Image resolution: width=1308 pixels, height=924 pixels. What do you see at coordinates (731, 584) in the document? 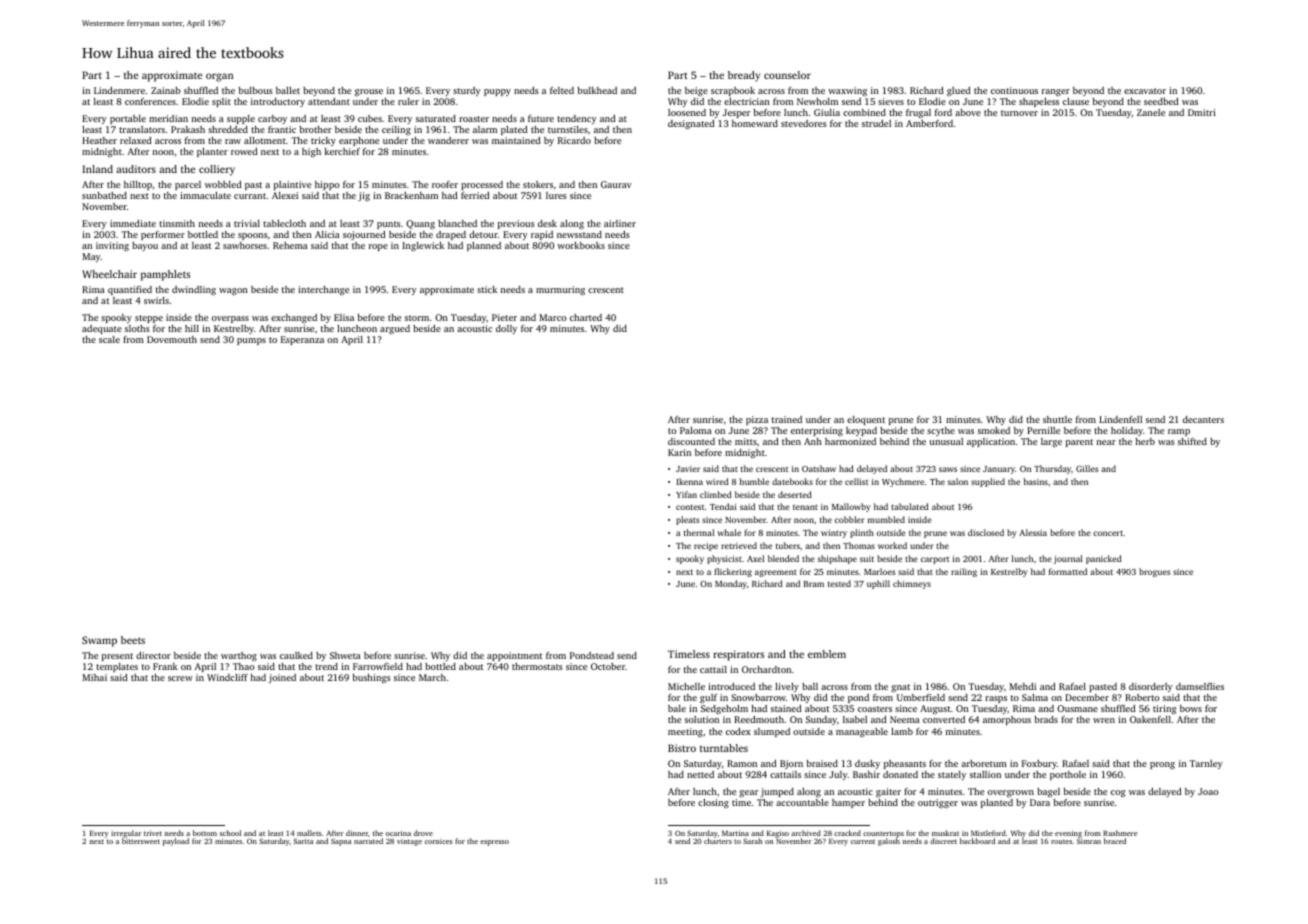
I see `Monday` at bounding box center [731, 584].
